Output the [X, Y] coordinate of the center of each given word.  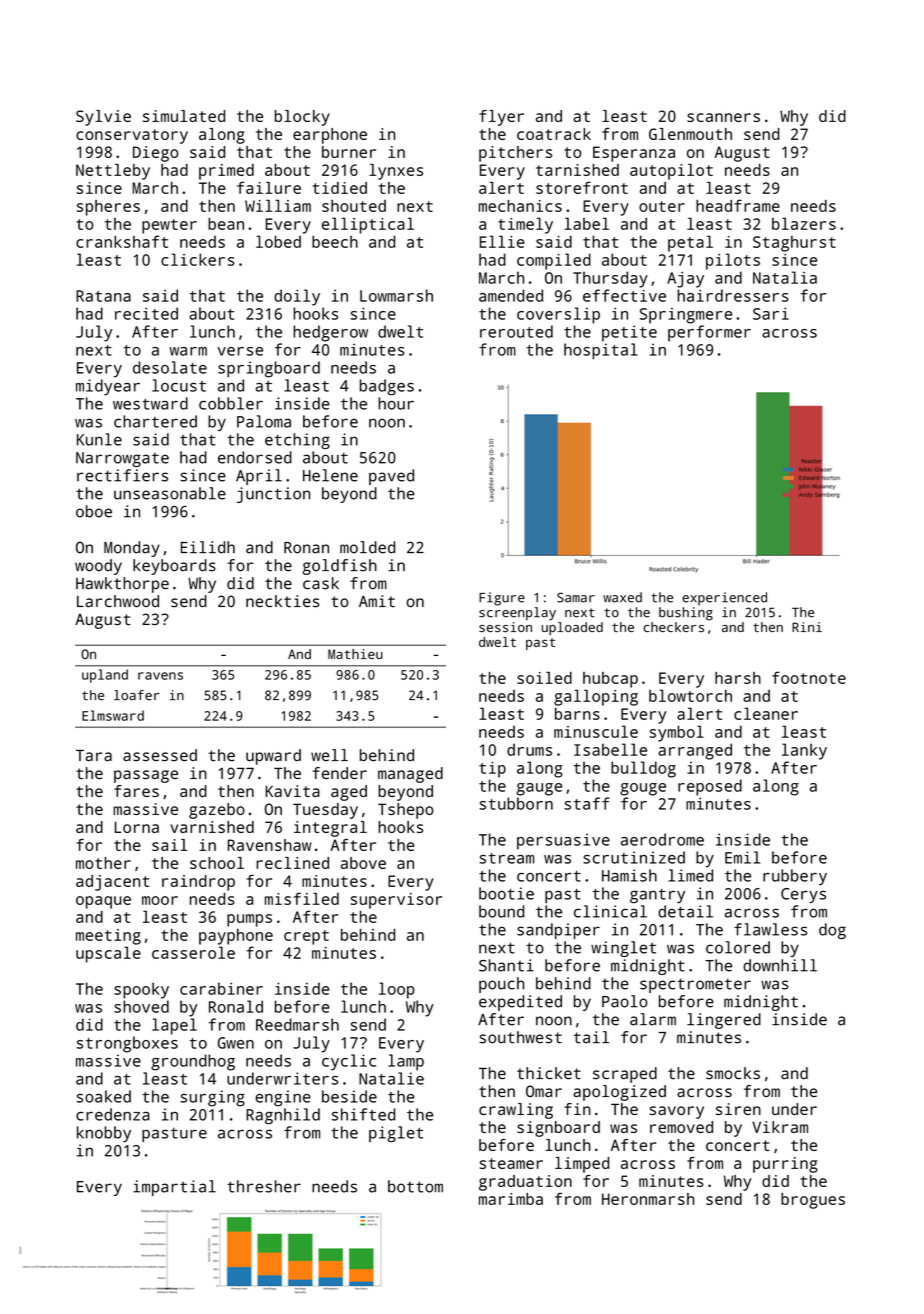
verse [240, 351]
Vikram [780, 1127]
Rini [807, 627]
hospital [601, 351]
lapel [174, 1026]
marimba [511, 1199]
